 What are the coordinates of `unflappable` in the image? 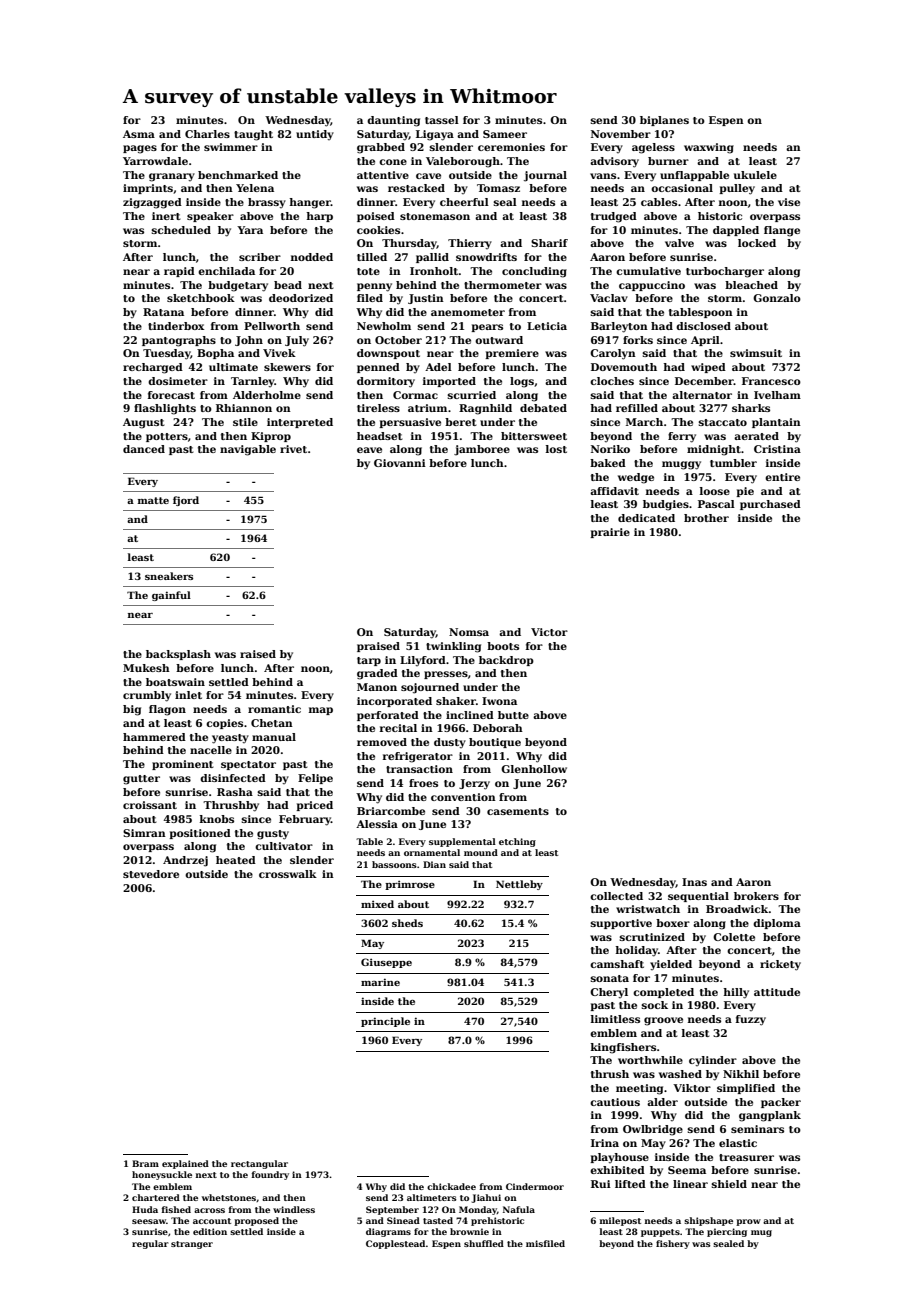 It's located at (694, 176).
